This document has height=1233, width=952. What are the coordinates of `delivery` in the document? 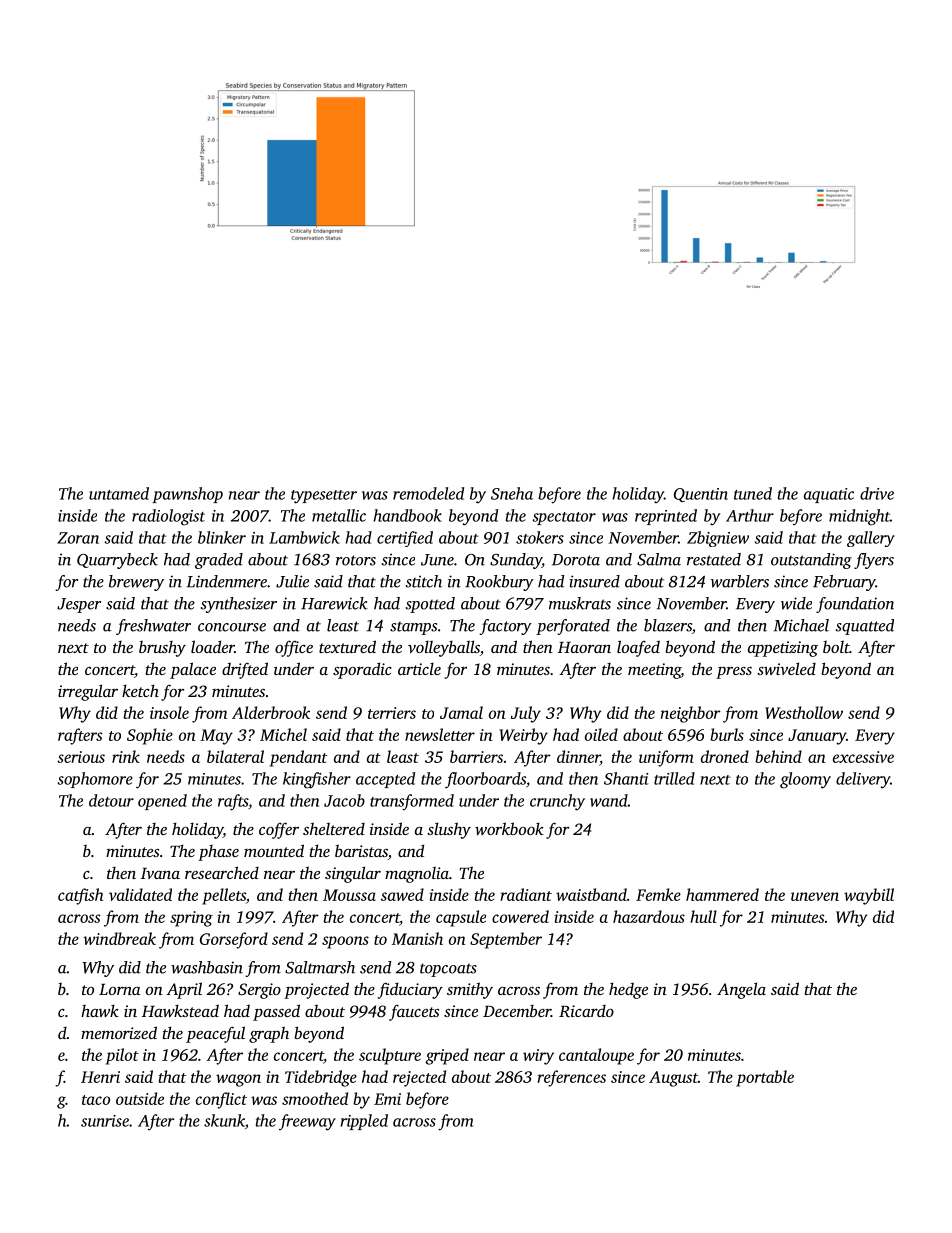 It's located at (863, 780).
